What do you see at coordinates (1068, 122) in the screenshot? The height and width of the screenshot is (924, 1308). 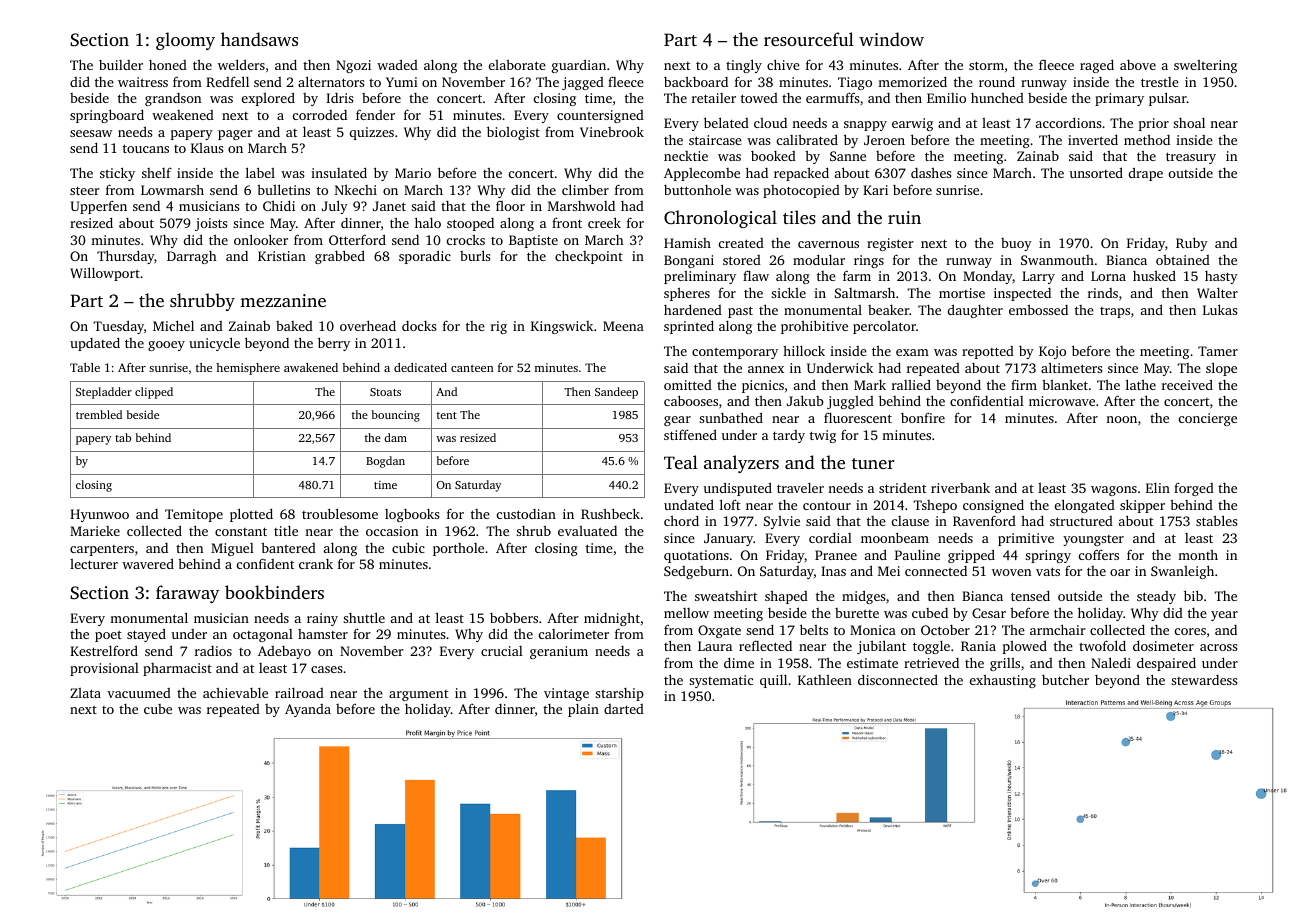 I see `accordions` at bounding box center [1068, 122].
